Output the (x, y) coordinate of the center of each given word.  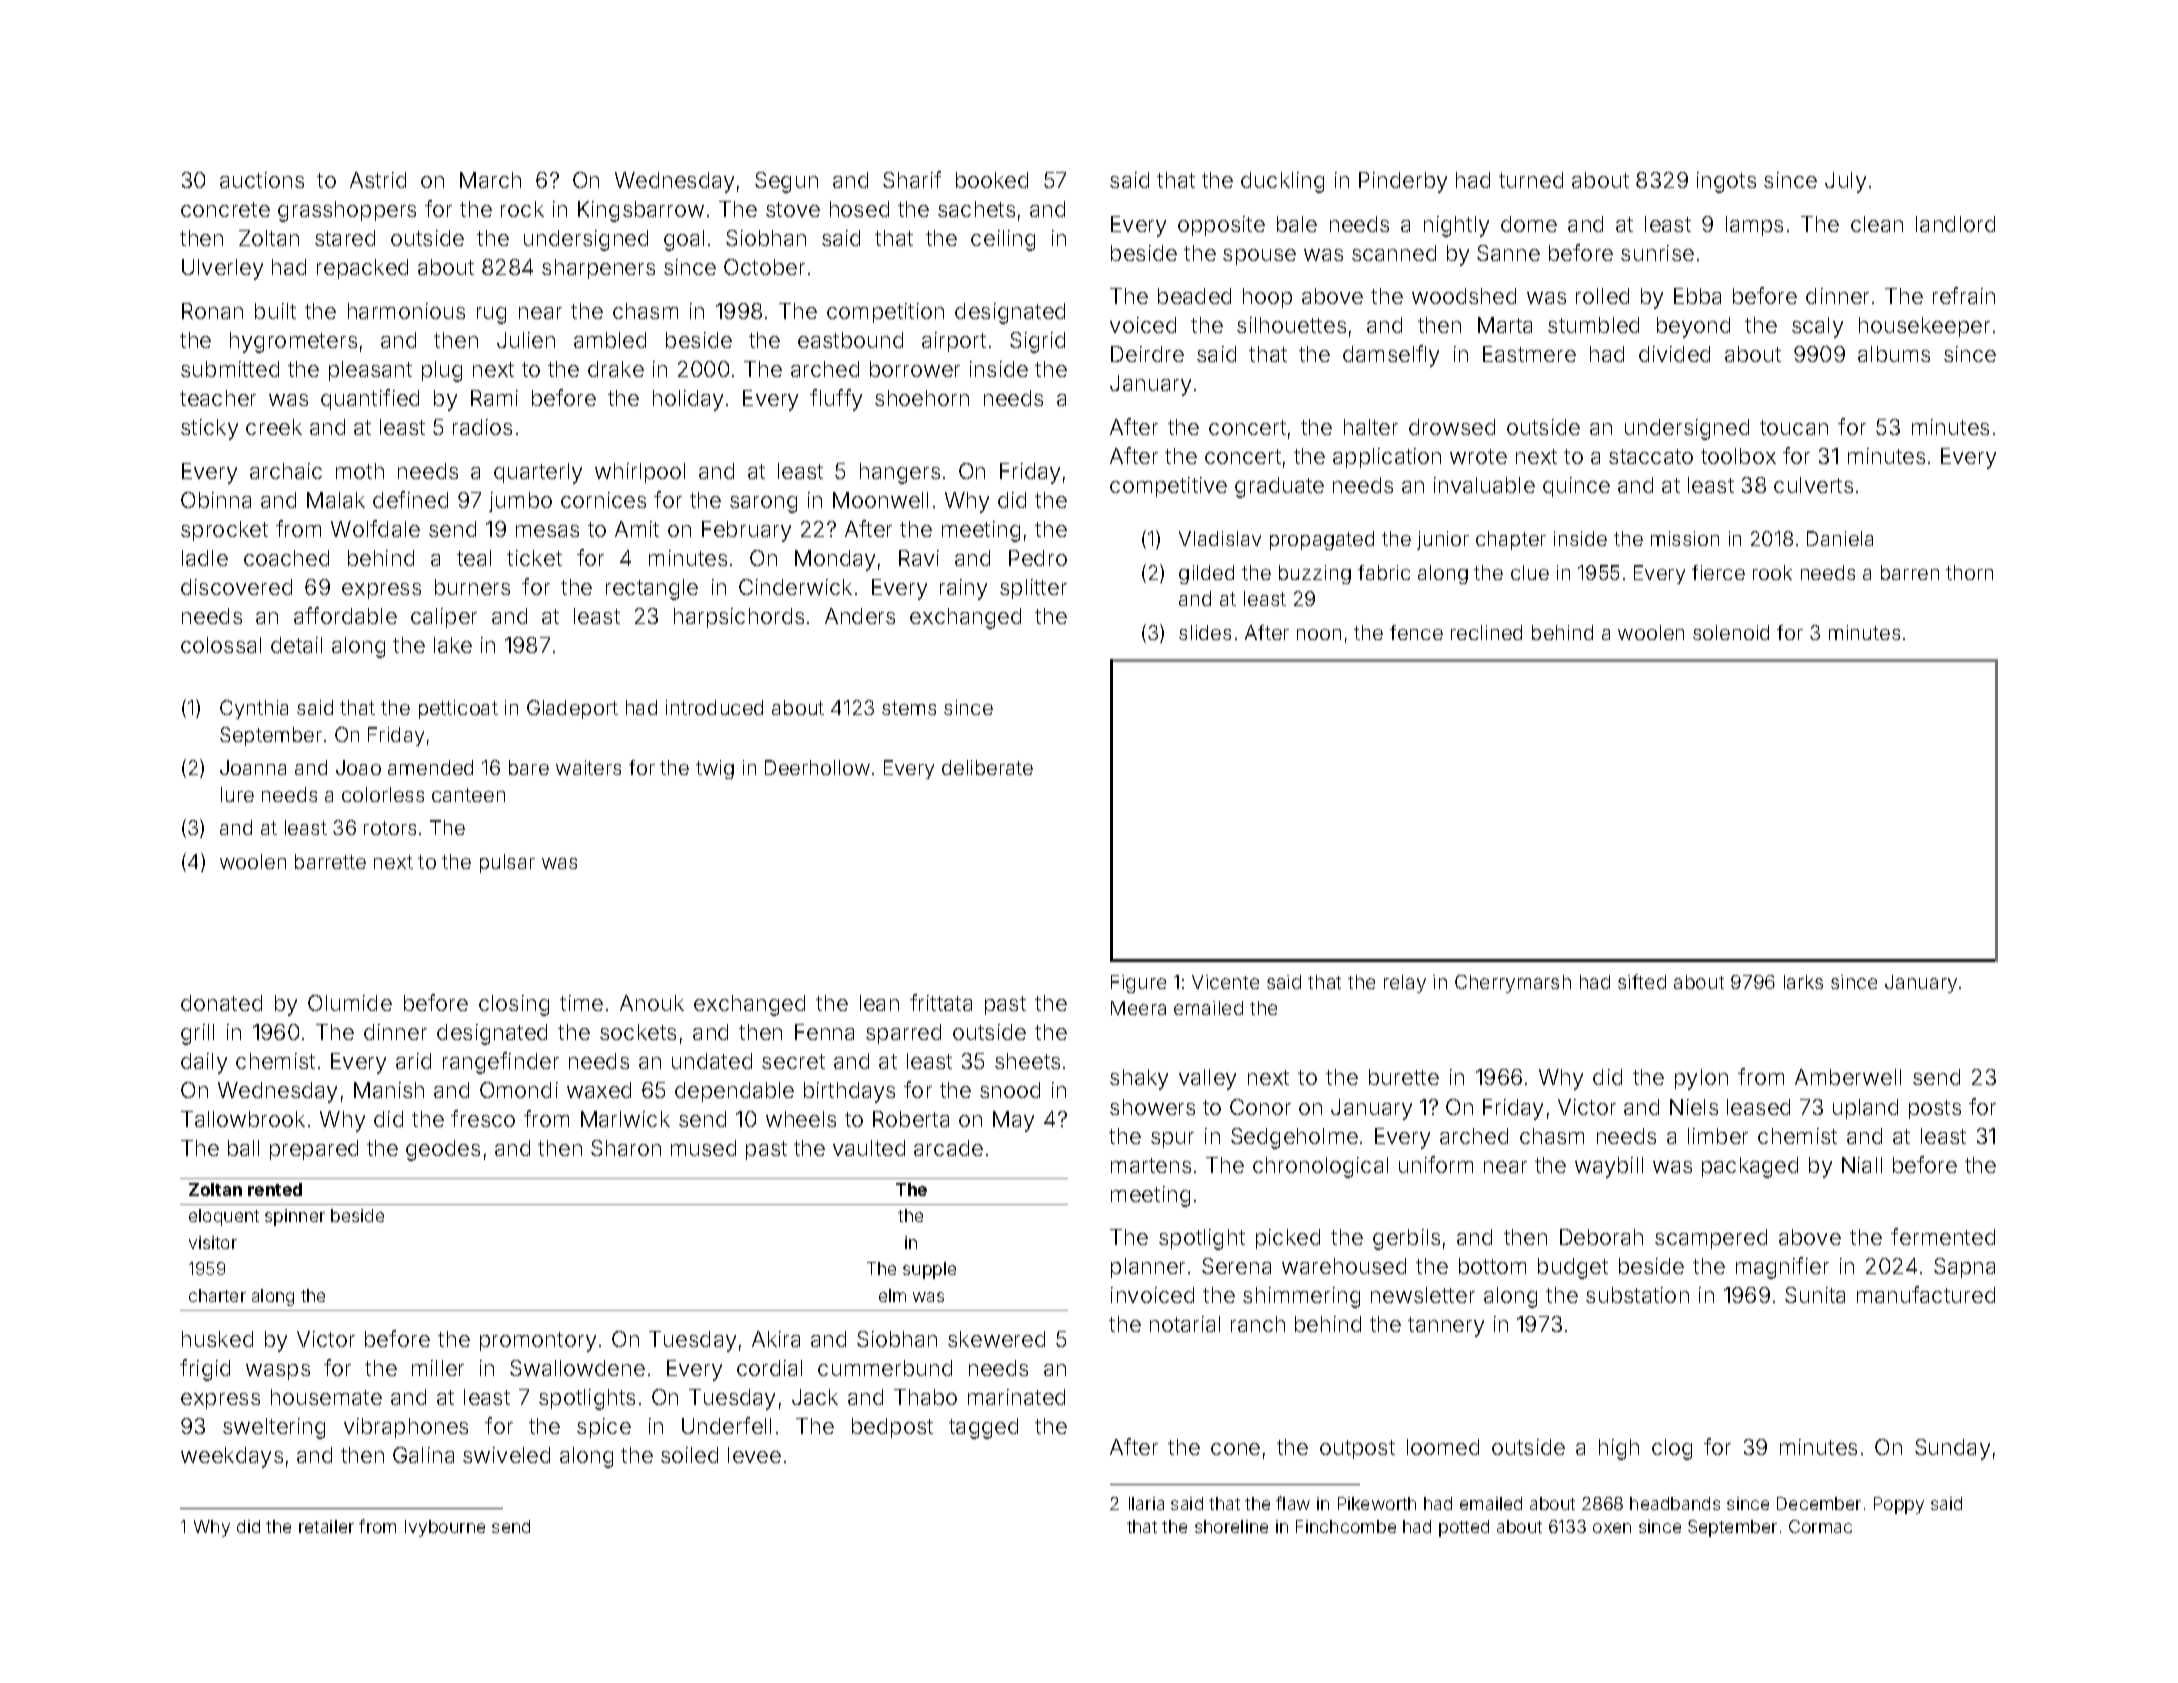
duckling (1282, 182)
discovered (236, 587)
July (1845, 182)
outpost (1357, 1449)
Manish (389, 1090)
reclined (1486, 632)
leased (1758, 1107)
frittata (941, 1002)
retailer (326, 1526)
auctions (262, 180)
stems (909, 708)
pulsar (507, 863)
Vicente (1225, 982)
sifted (1642, 981)
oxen (1612, 1528)
